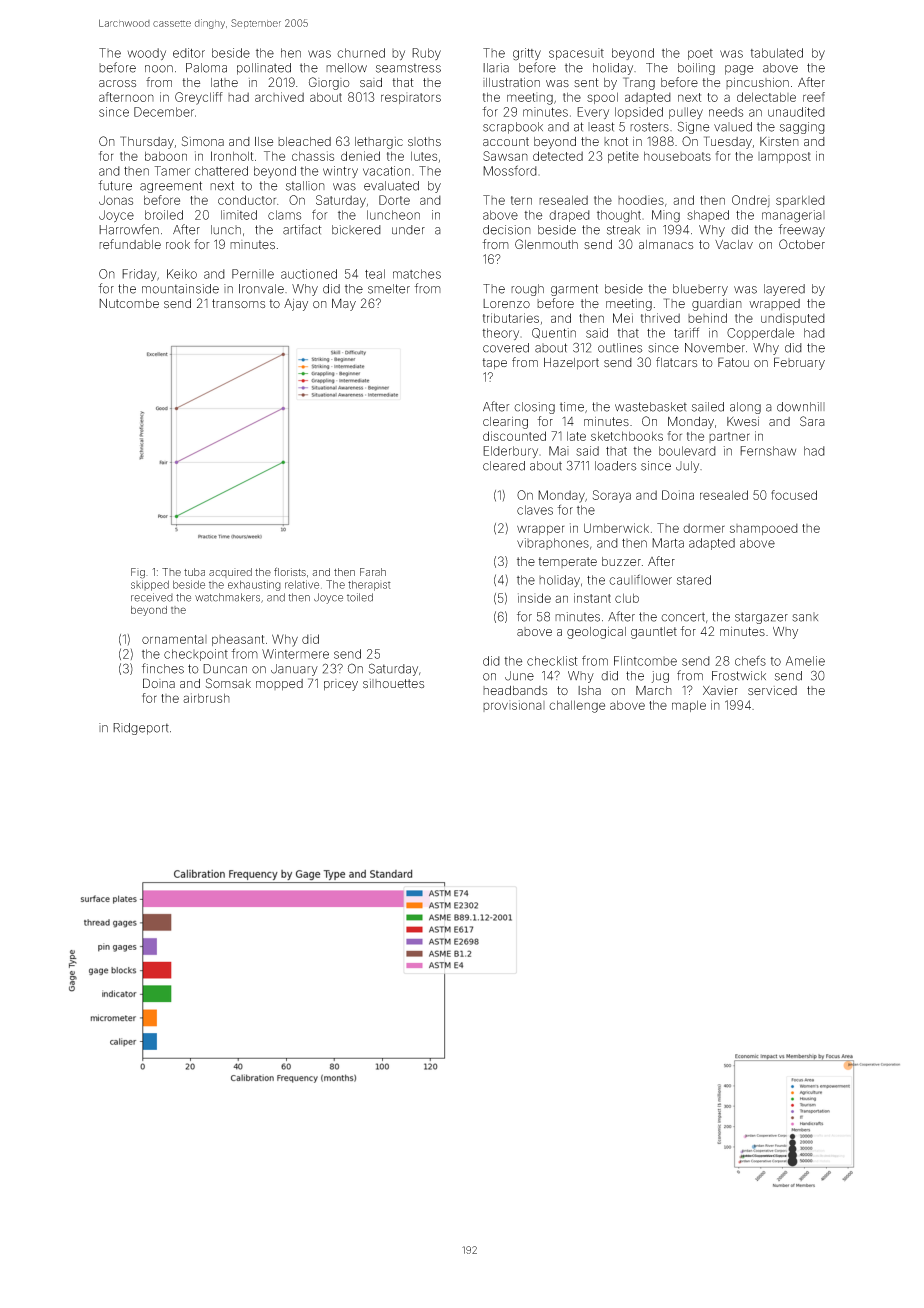 The image size is (924, 1308). I want to click on lathe, so click(224, 82).
